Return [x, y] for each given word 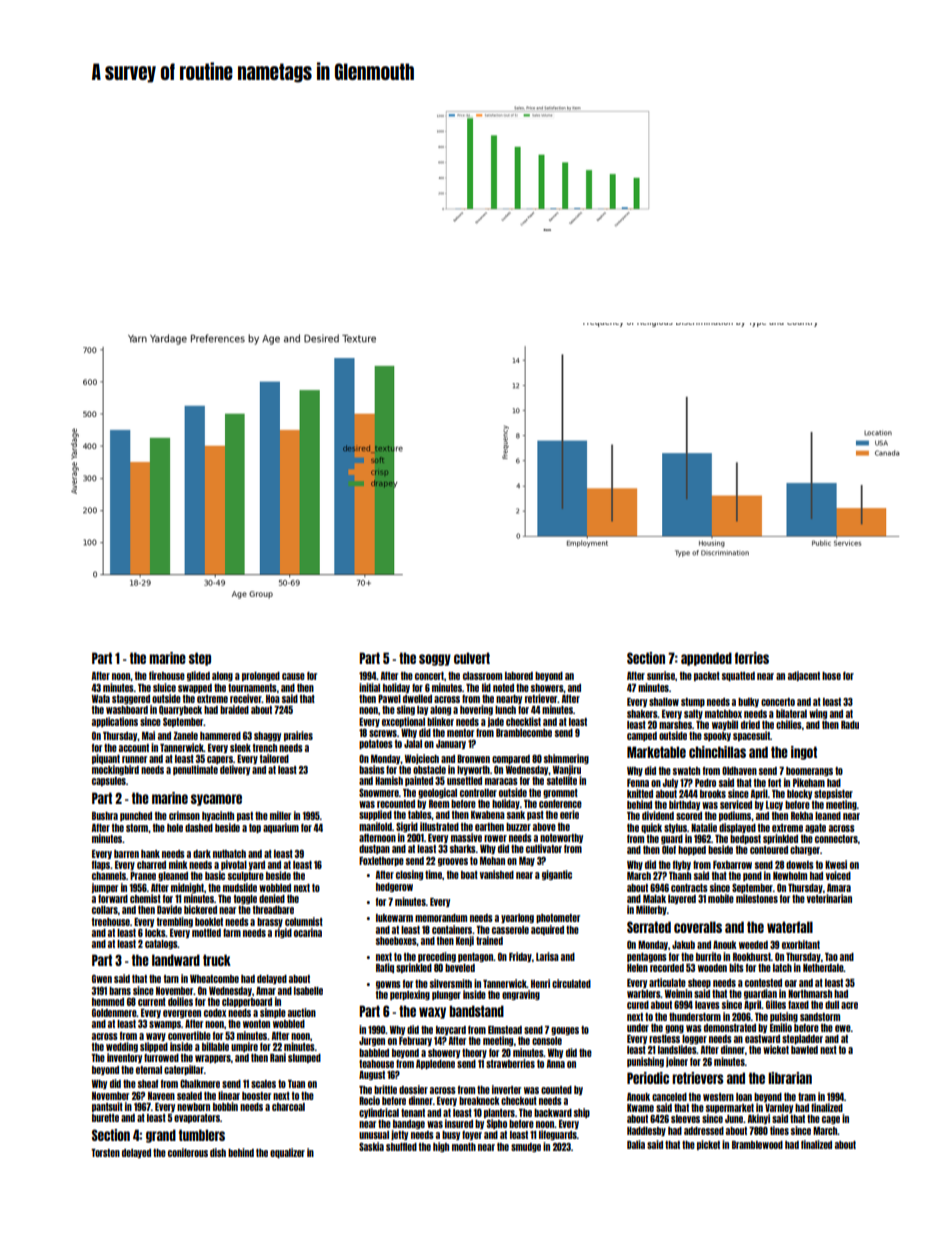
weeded [753, 945]
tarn [171, 979]
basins [372, 769]
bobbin [225, 1106]
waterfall [790, 927]
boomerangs [809, 771]
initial [369, 687]
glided [198, 676]
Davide [169, 909]
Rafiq [385, 968]
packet [707, 676]
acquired [547, 930]
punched [136, 816]
